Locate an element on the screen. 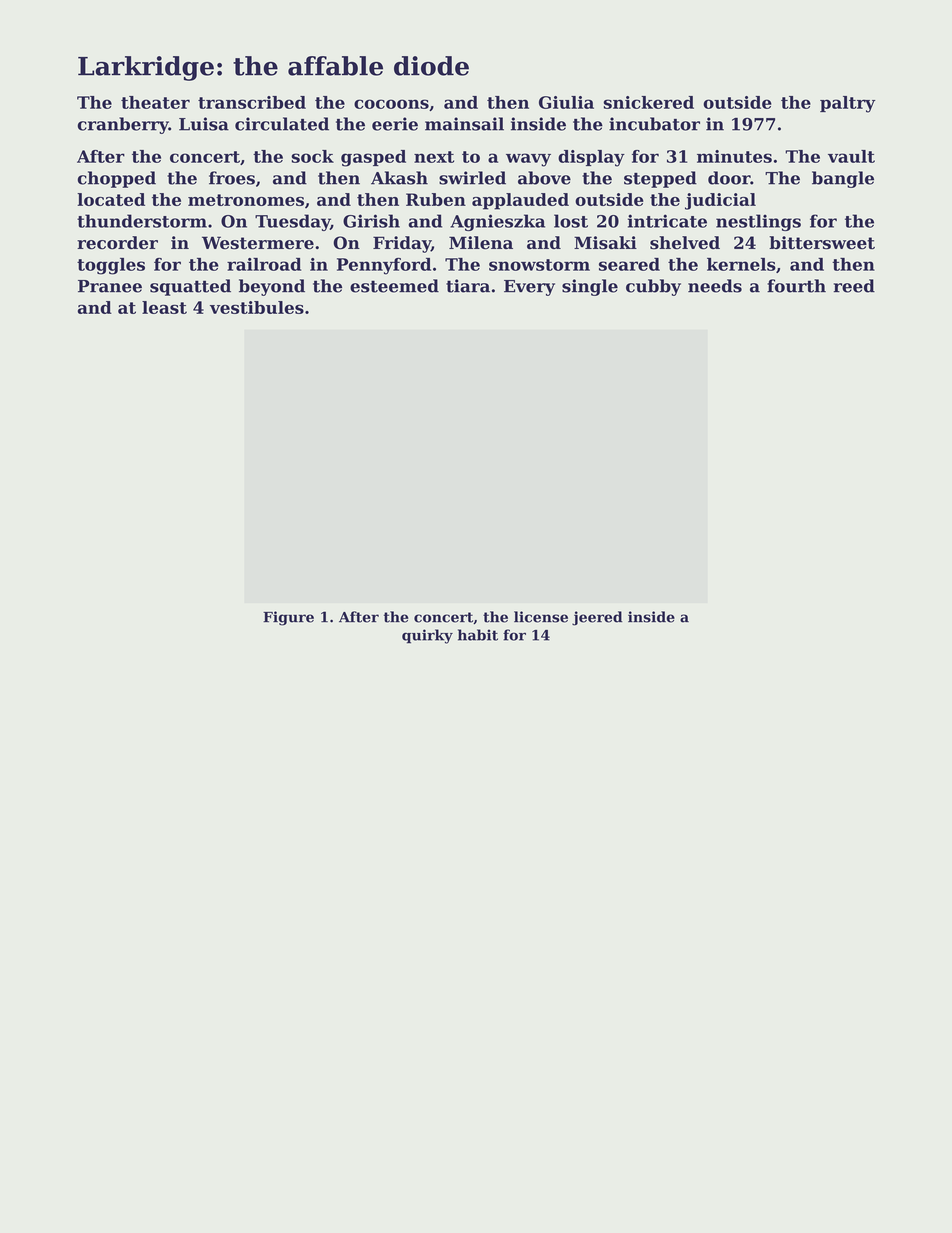 Image resolution: width=952 pixels, height=1233 pixels. Figure is located at coordinates (288, 618).
